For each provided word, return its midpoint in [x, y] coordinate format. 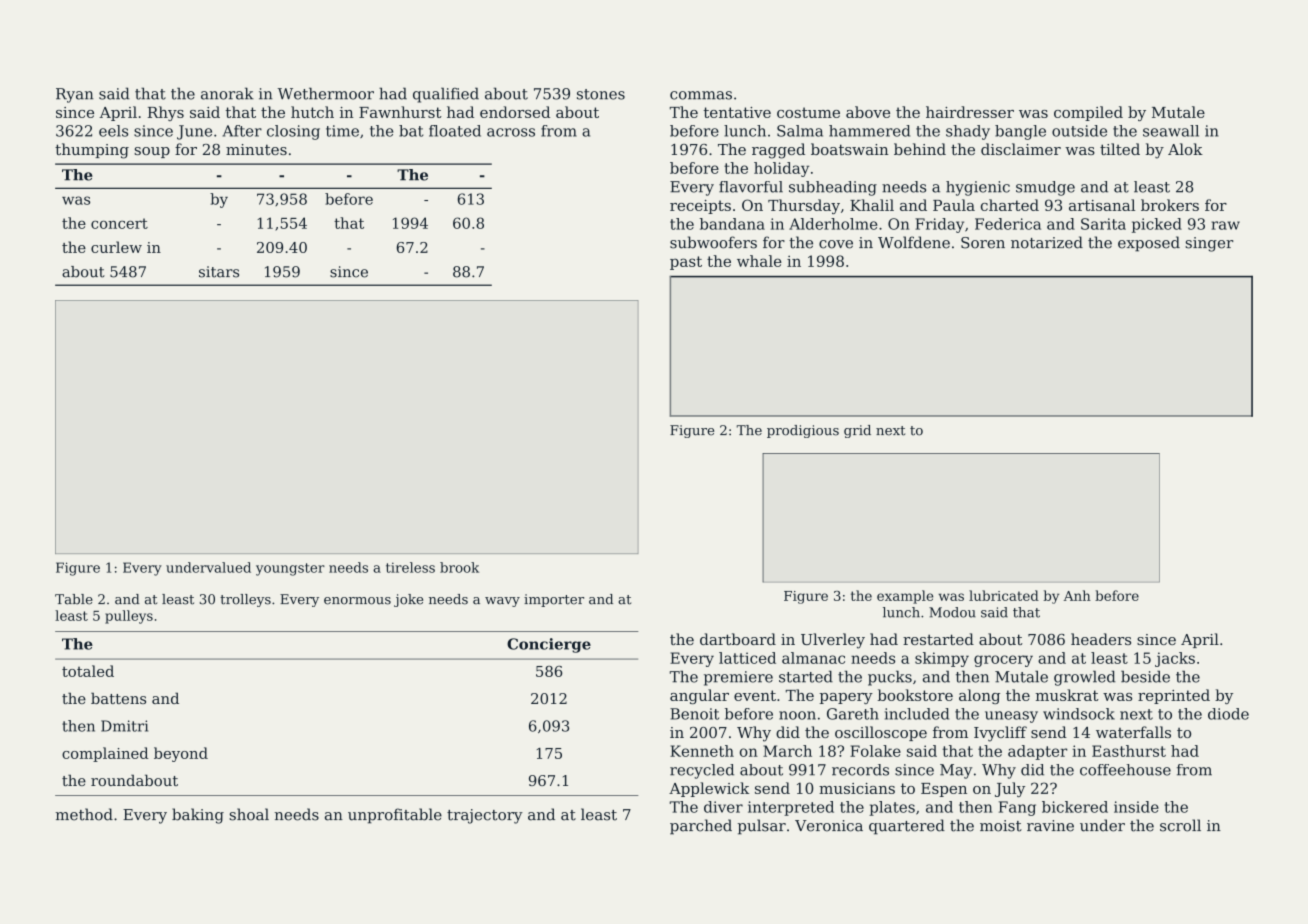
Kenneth [702, 751]
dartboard [738, 639]
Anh [1077, 595]
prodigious [803, 431]
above [868, 112]
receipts [700, 207]
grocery [1003, 661]
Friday [939, 225]
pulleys [129, 617]
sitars [219, 272]
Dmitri [124, 726]
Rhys [166, 113]
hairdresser [970, 112]
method [84, 814]
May [956, 771]
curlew [116, 247]
